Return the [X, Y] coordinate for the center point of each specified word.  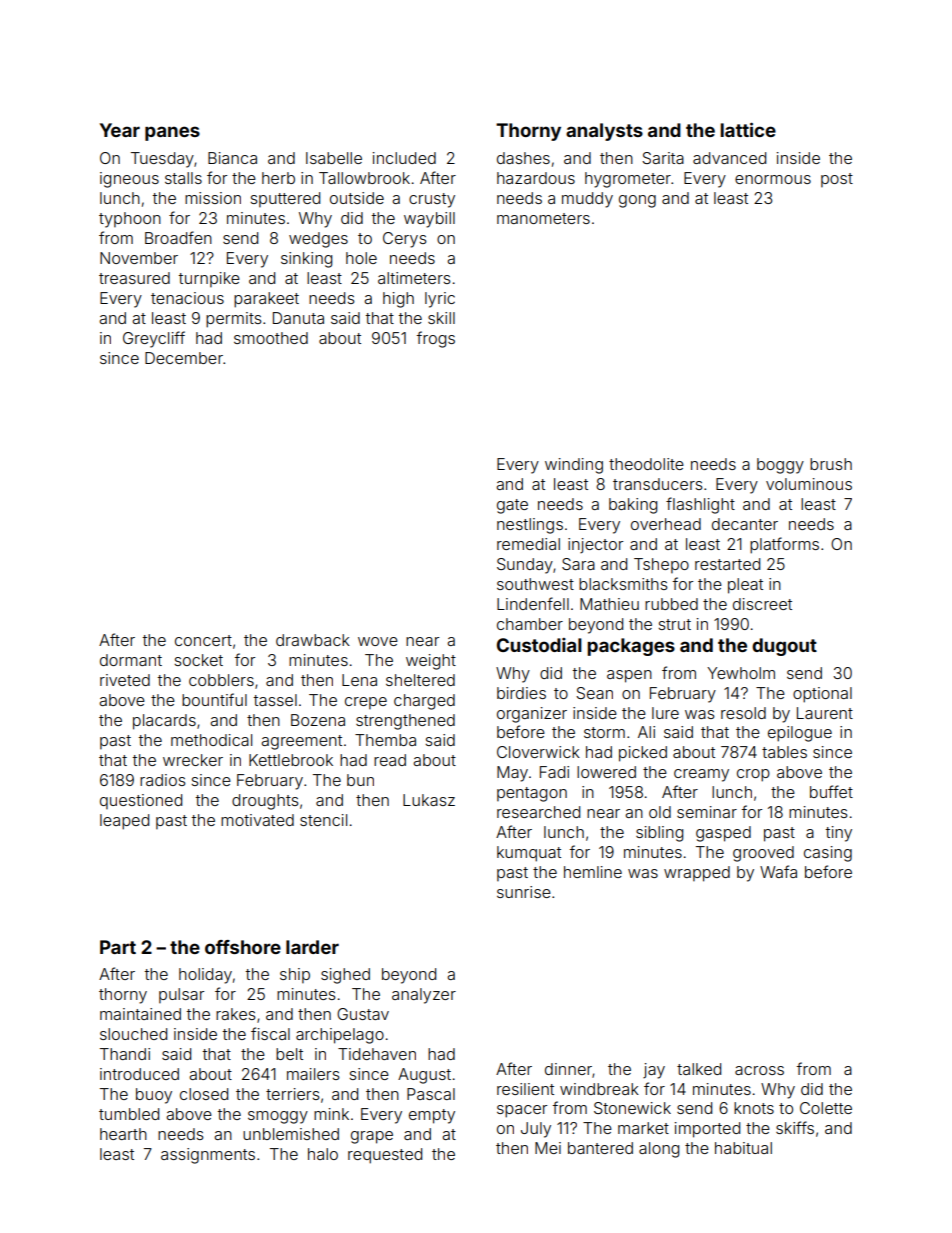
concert [203, 640]
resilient [525, 1089]
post [837, 180]
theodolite [646, 464]
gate [512, 506]
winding [574, 466]
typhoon [130, 220]
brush [831, 464]
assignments [208, 1156]
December [184, 358]
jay [654, 1071]
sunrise [524, 892]
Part [118, 947]
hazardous [536, 178]
